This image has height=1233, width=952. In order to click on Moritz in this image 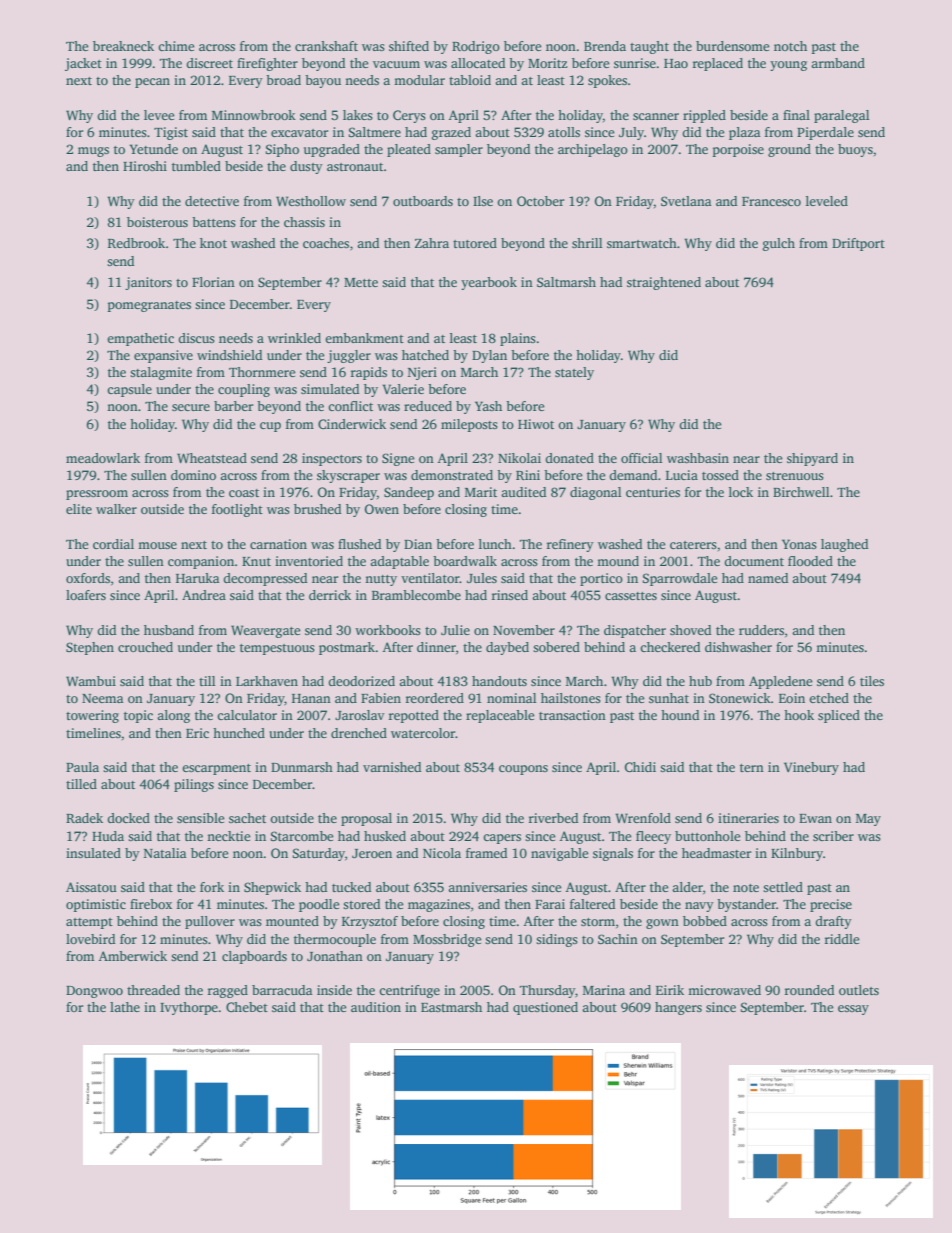, I will do `click(548, 63)`.
